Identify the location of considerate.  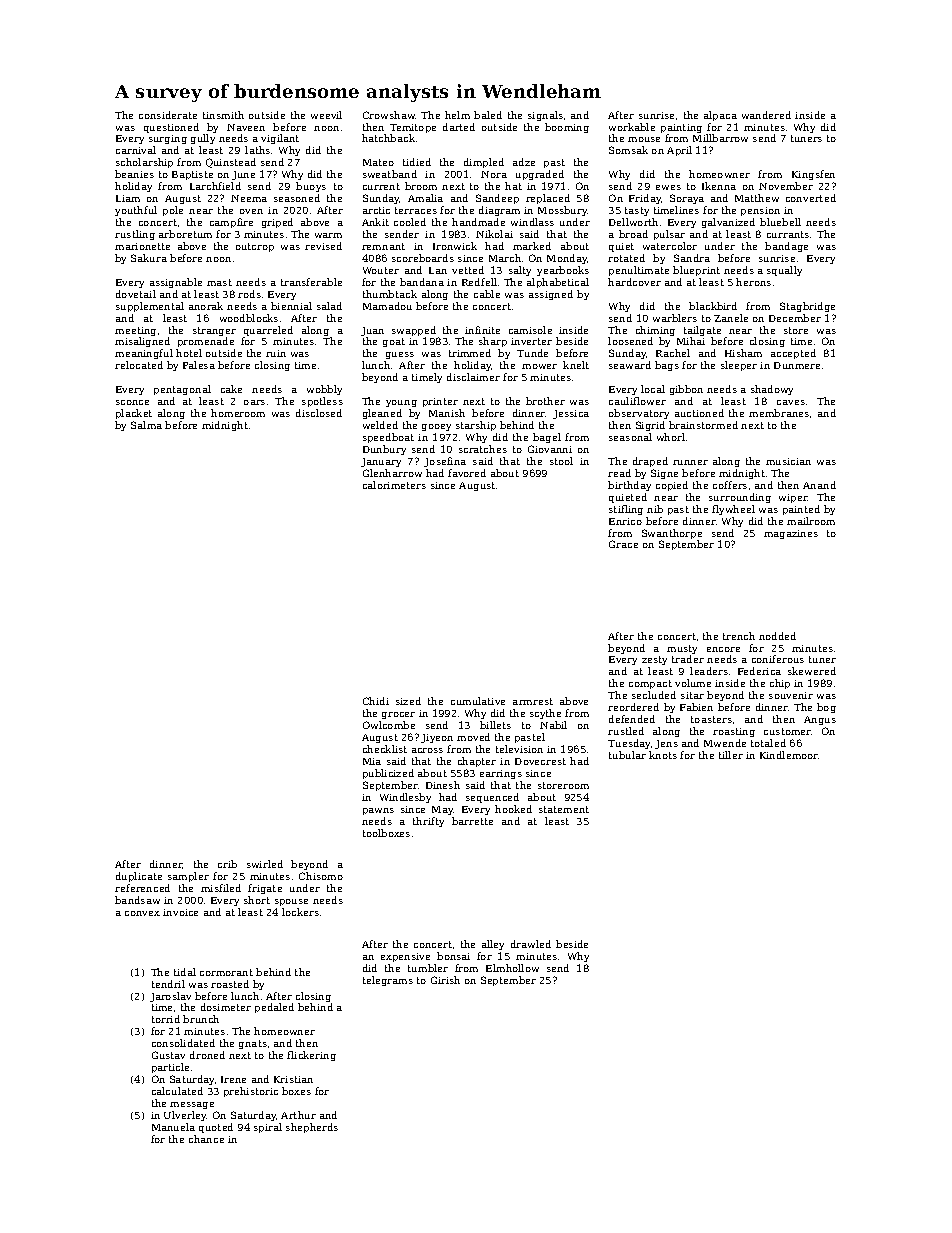
(168, 115).
